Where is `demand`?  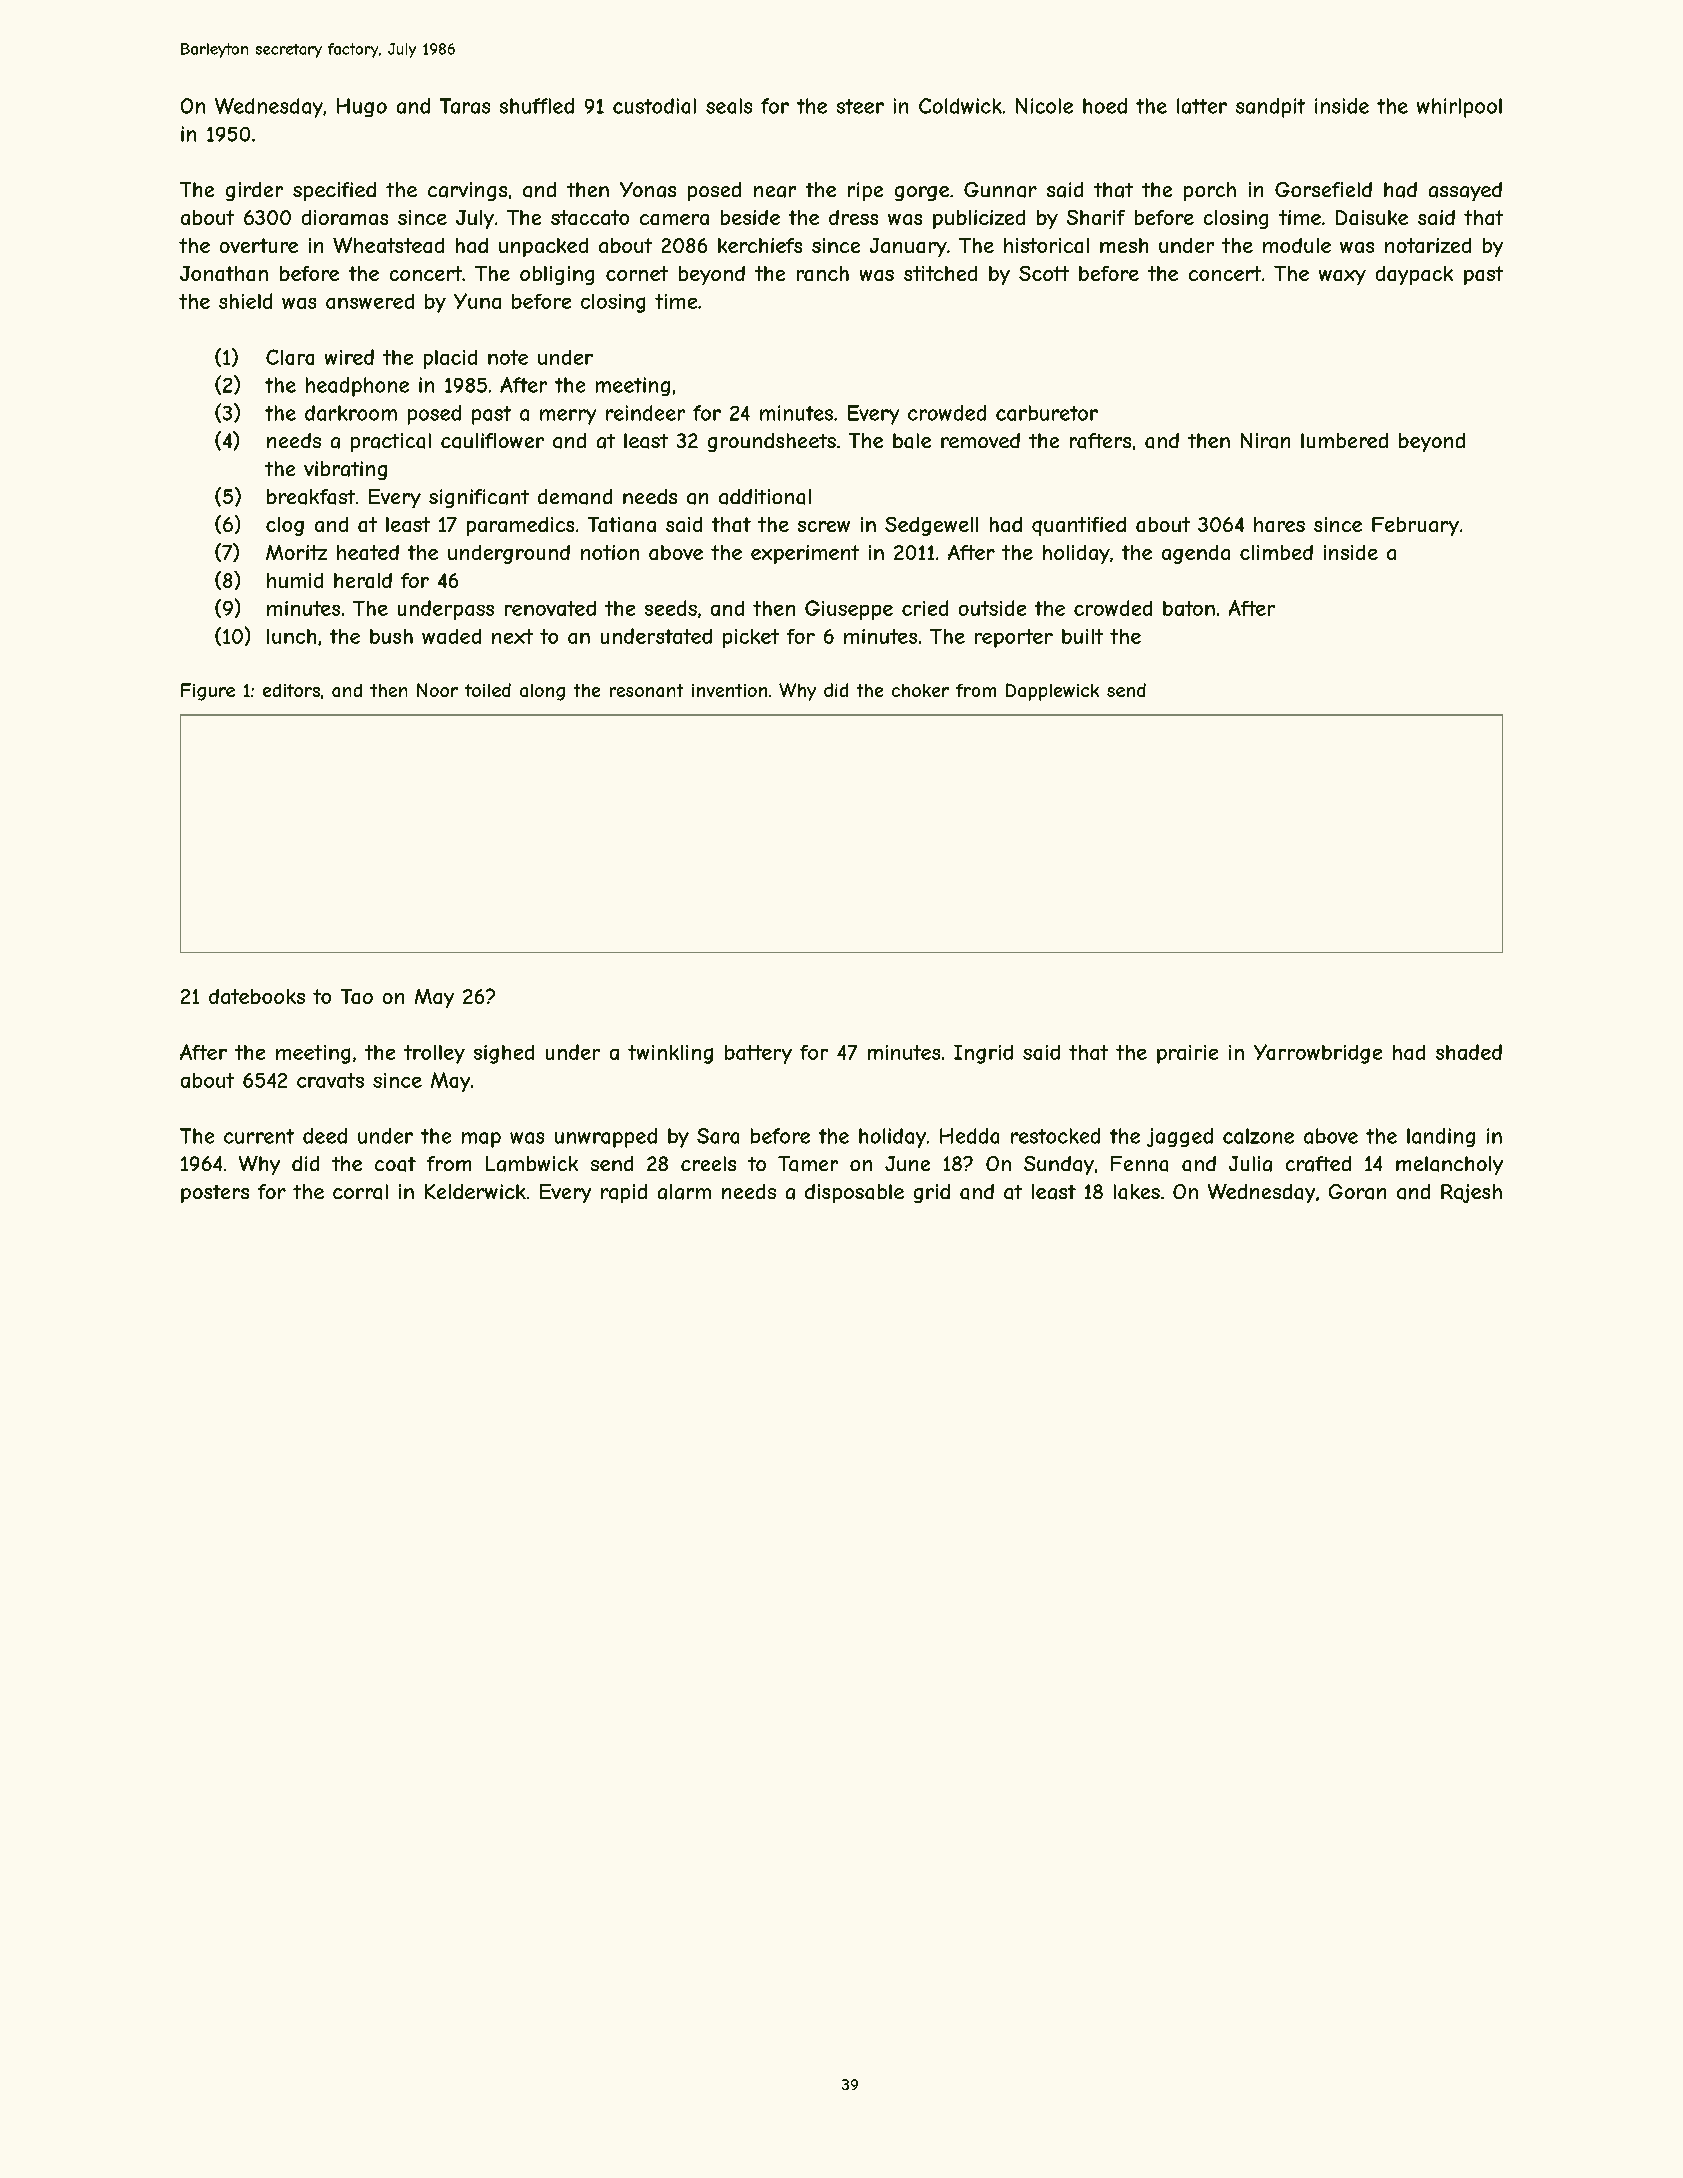 demand is located at coordinates (575, 497).
